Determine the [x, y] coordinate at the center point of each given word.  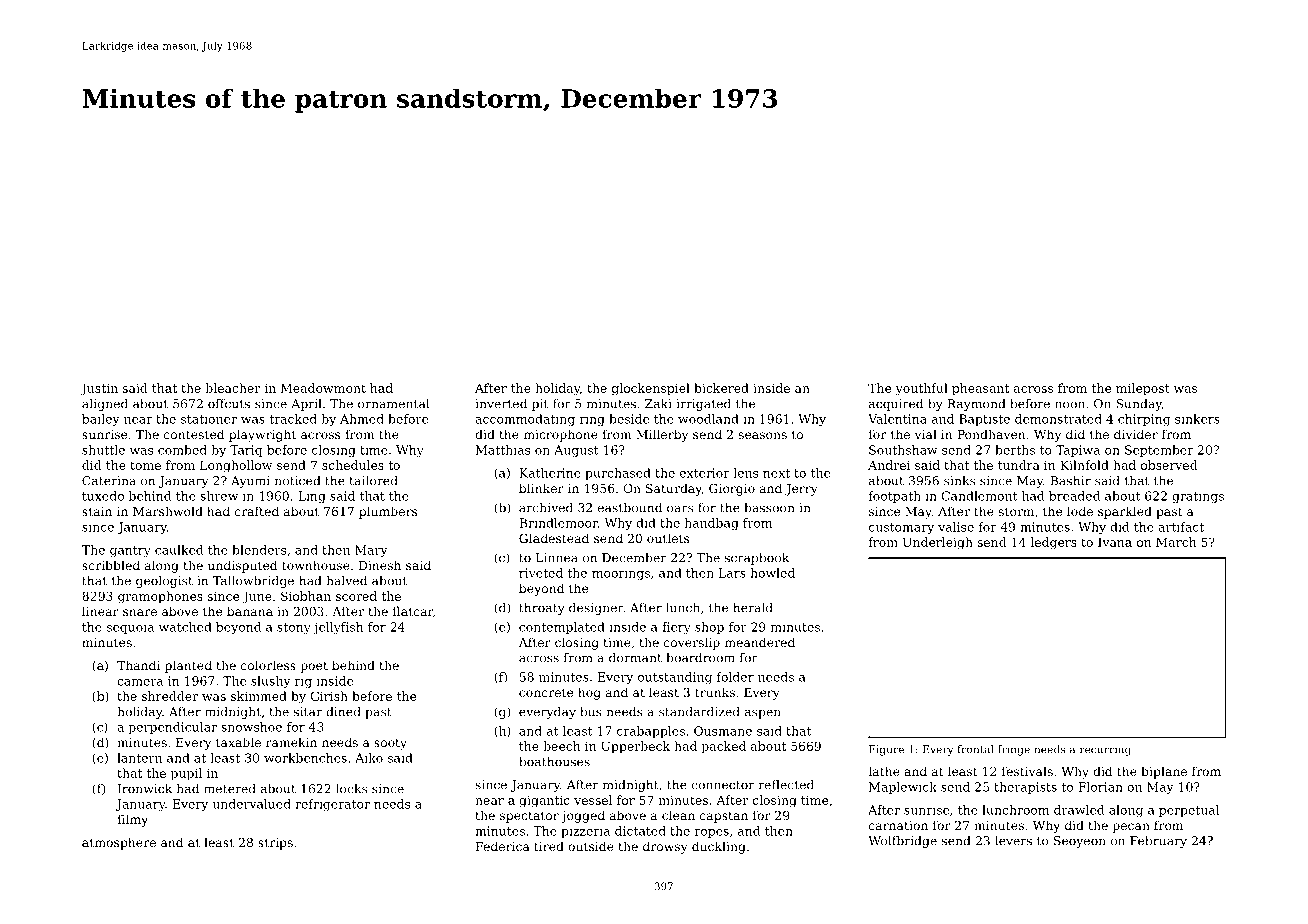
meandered [760, 642]
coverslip [692, 643]
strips [275, 844]
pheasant [980, 389]
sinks [959, 481]
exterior [704, 473]
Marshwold [168, 511]
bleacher [232, 388]
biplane [1164, 772]
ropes [712, 833]
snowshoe [251, 727]
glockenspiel [651, 389]
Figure [886, 750]
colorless [268, 665]
